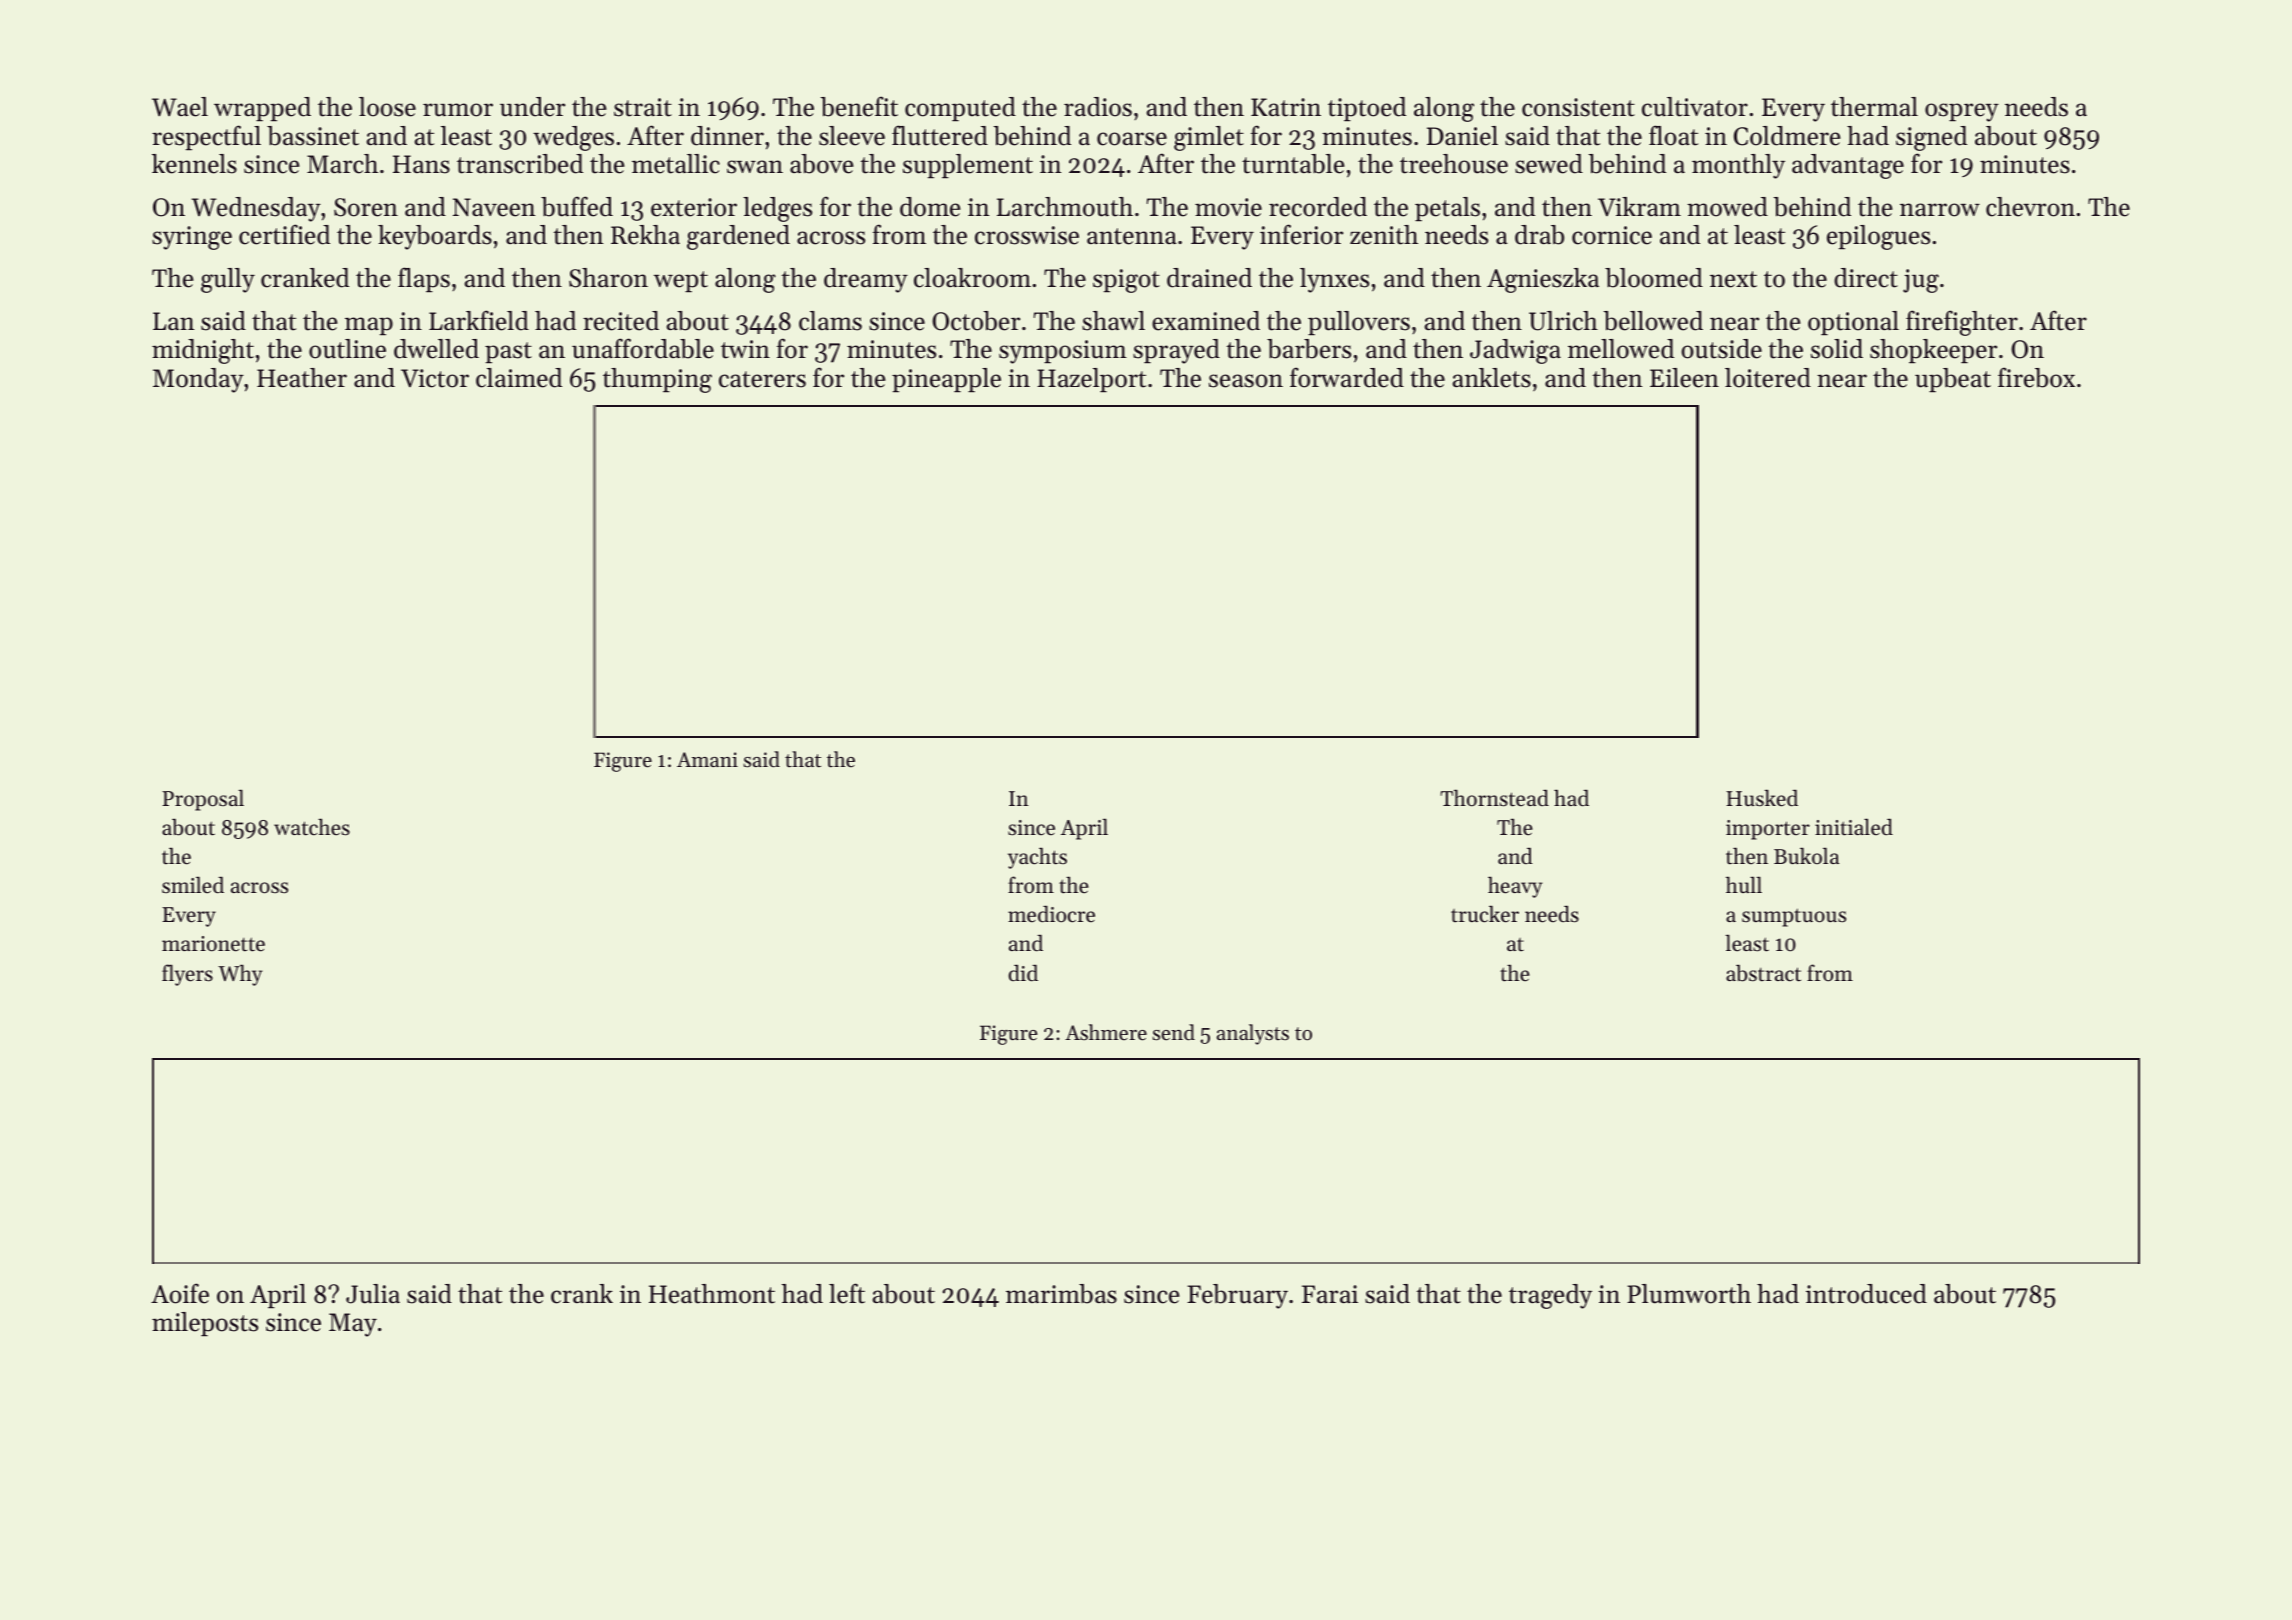 This screenshot has height=1620, width=2292. Describe the element at coordinates (1695, 107) in the screenshot. I see `cultivator` at that location.
